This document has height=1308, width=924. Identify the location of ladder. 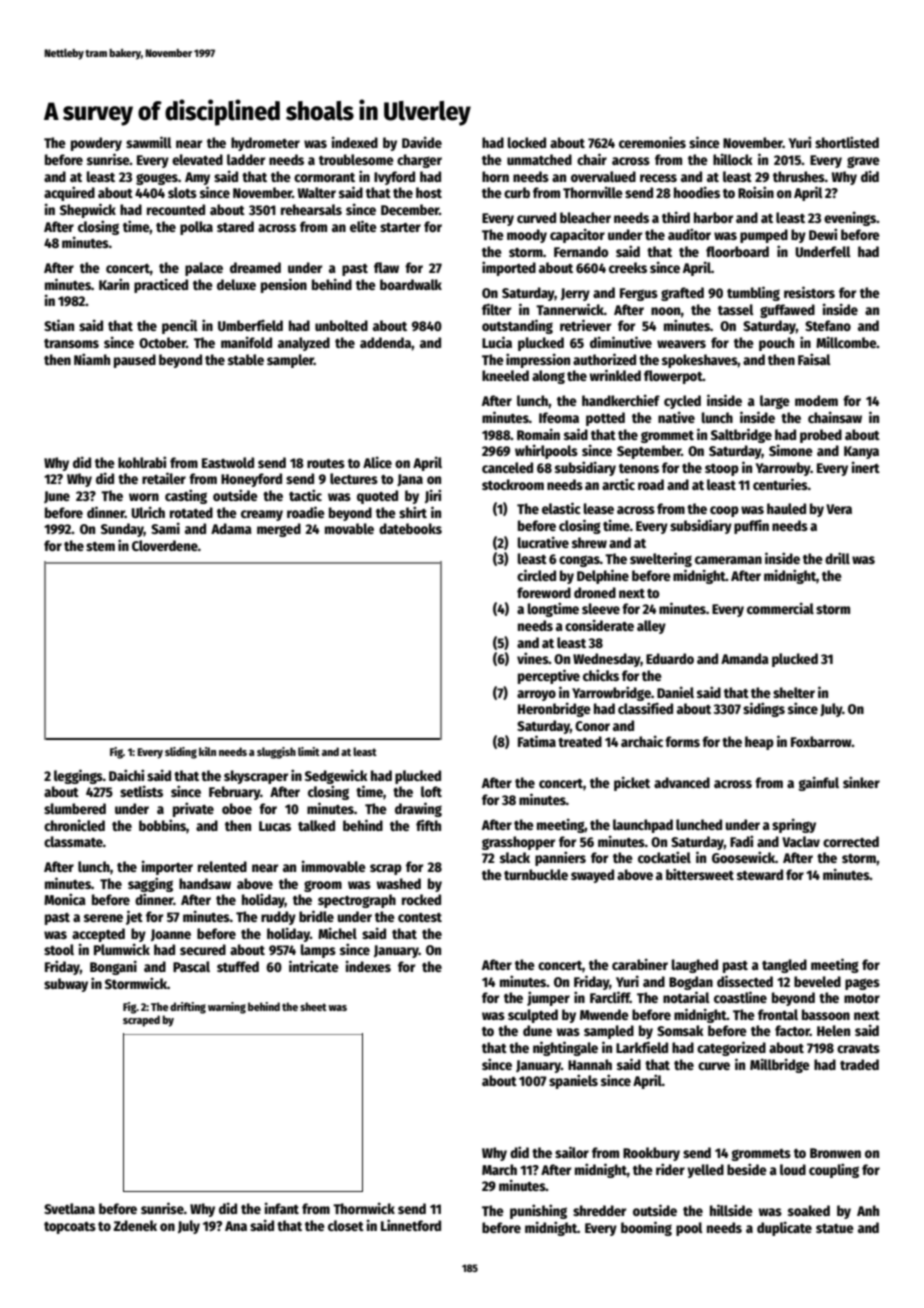
(246, 159).
